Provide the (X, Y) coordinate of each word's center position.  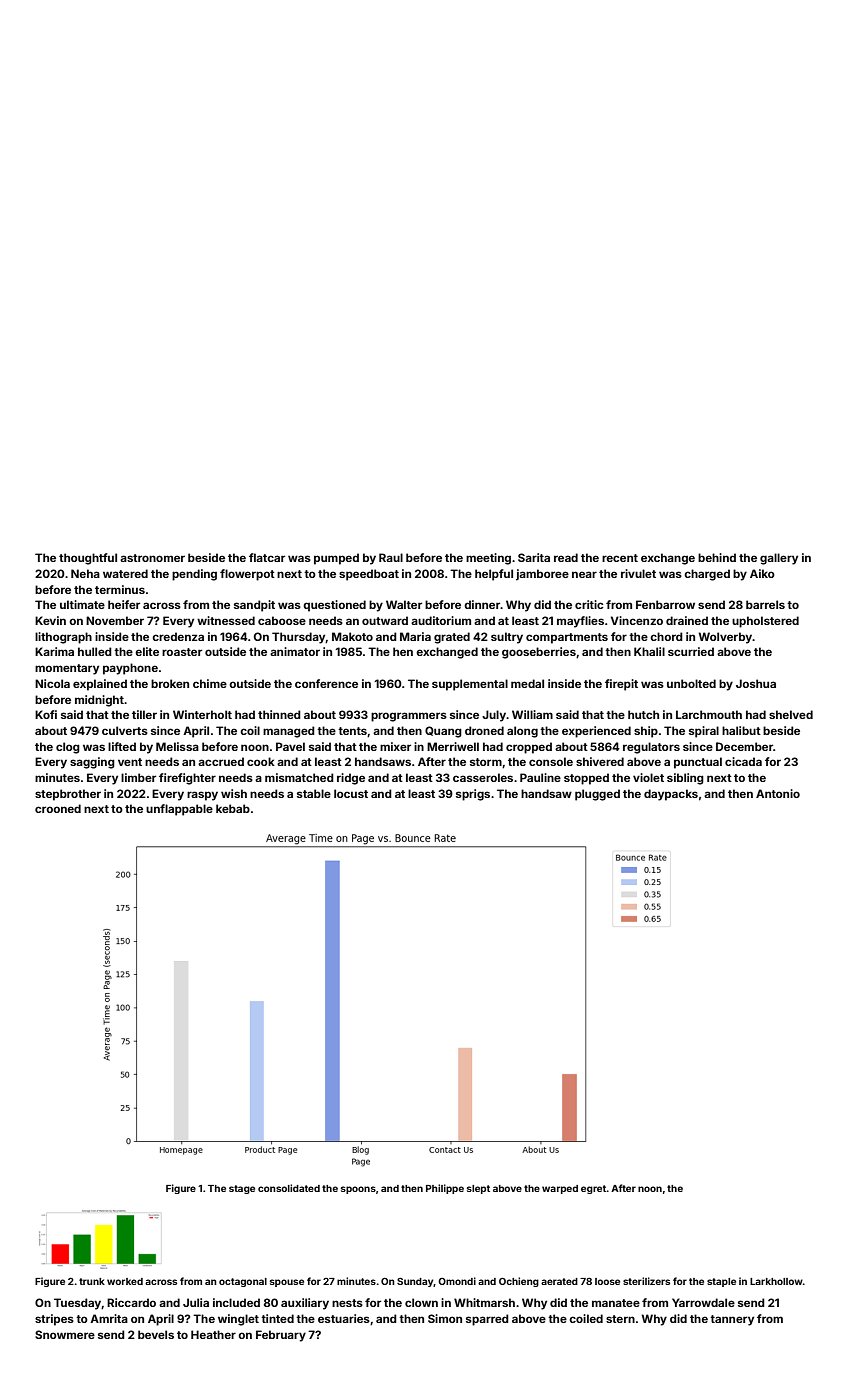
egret (594, 1189)
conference (326, 683)
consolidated (289, 1188)
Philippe (445, 1189)
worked (125, 1281)
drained (687, 620)
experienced (596, 732)
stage (242, 1189)
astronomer (152, 558)
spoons (358, 1190)
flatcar (267, 557)
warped (560, 1189)
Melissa (177, 746)
